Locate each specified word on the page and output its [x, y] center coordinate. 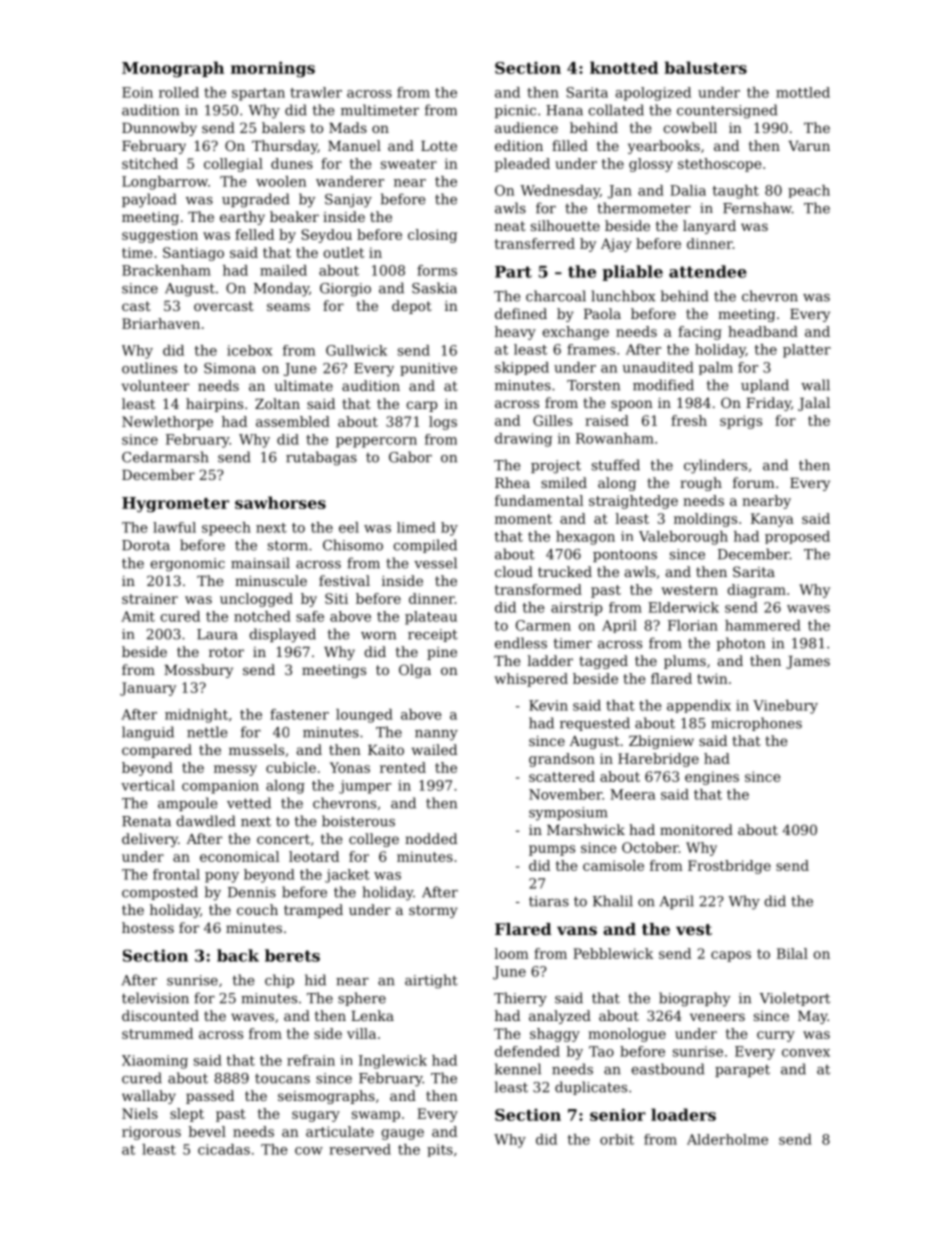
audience [526, 127]
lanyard [709, 227]
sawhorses [280, 502]
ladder [550, 660]
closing [432, 236]
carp [421, 406]
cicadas [224, 1149]
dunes [292, 163]
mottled [803, 92]
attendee [708, 271]
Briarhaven [161, 323]
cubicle [291, 767]
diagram [757, 591]
